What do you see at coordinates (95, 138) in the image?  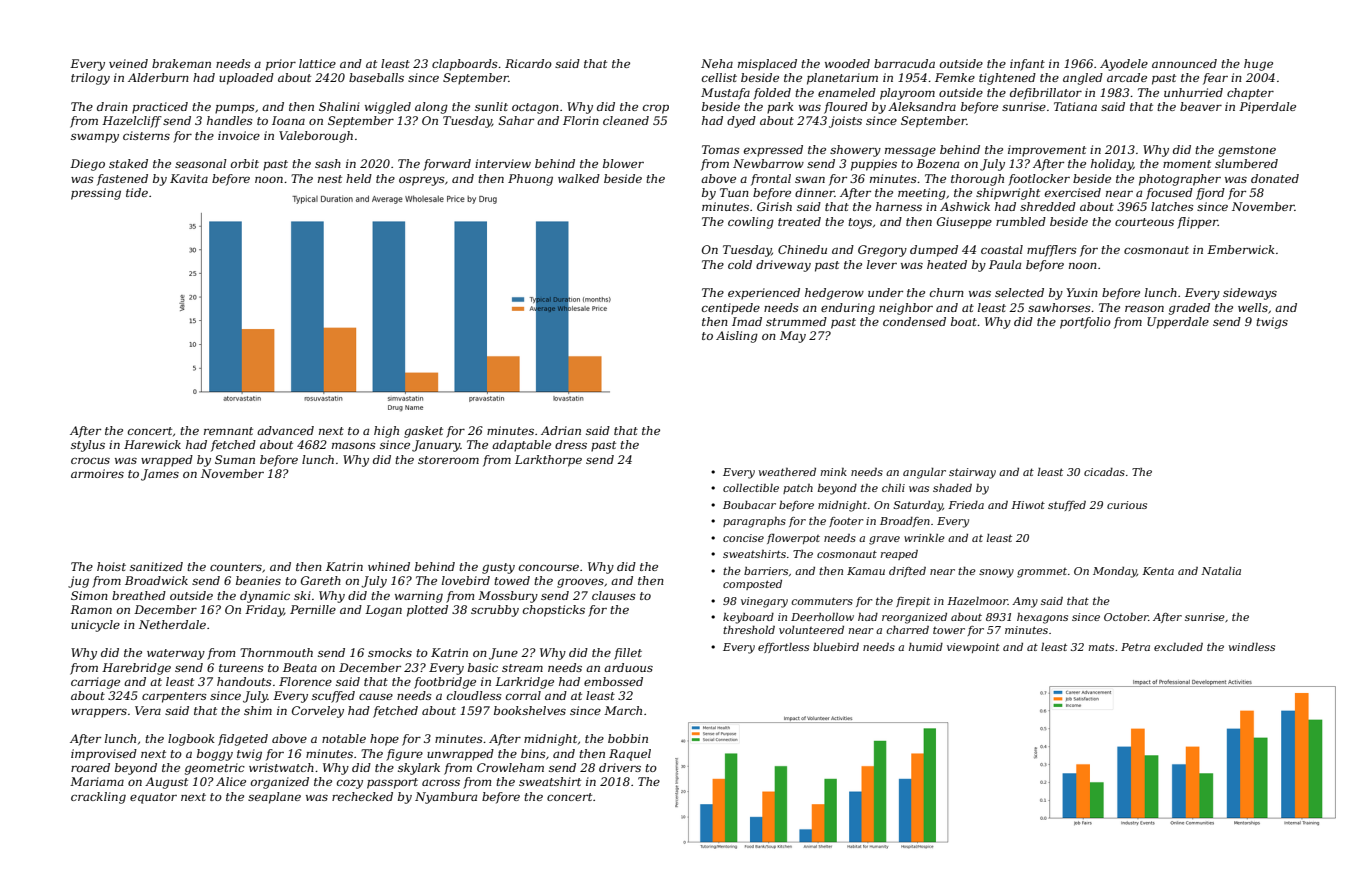 I see `swampy` at bounding box center [95, 138].
